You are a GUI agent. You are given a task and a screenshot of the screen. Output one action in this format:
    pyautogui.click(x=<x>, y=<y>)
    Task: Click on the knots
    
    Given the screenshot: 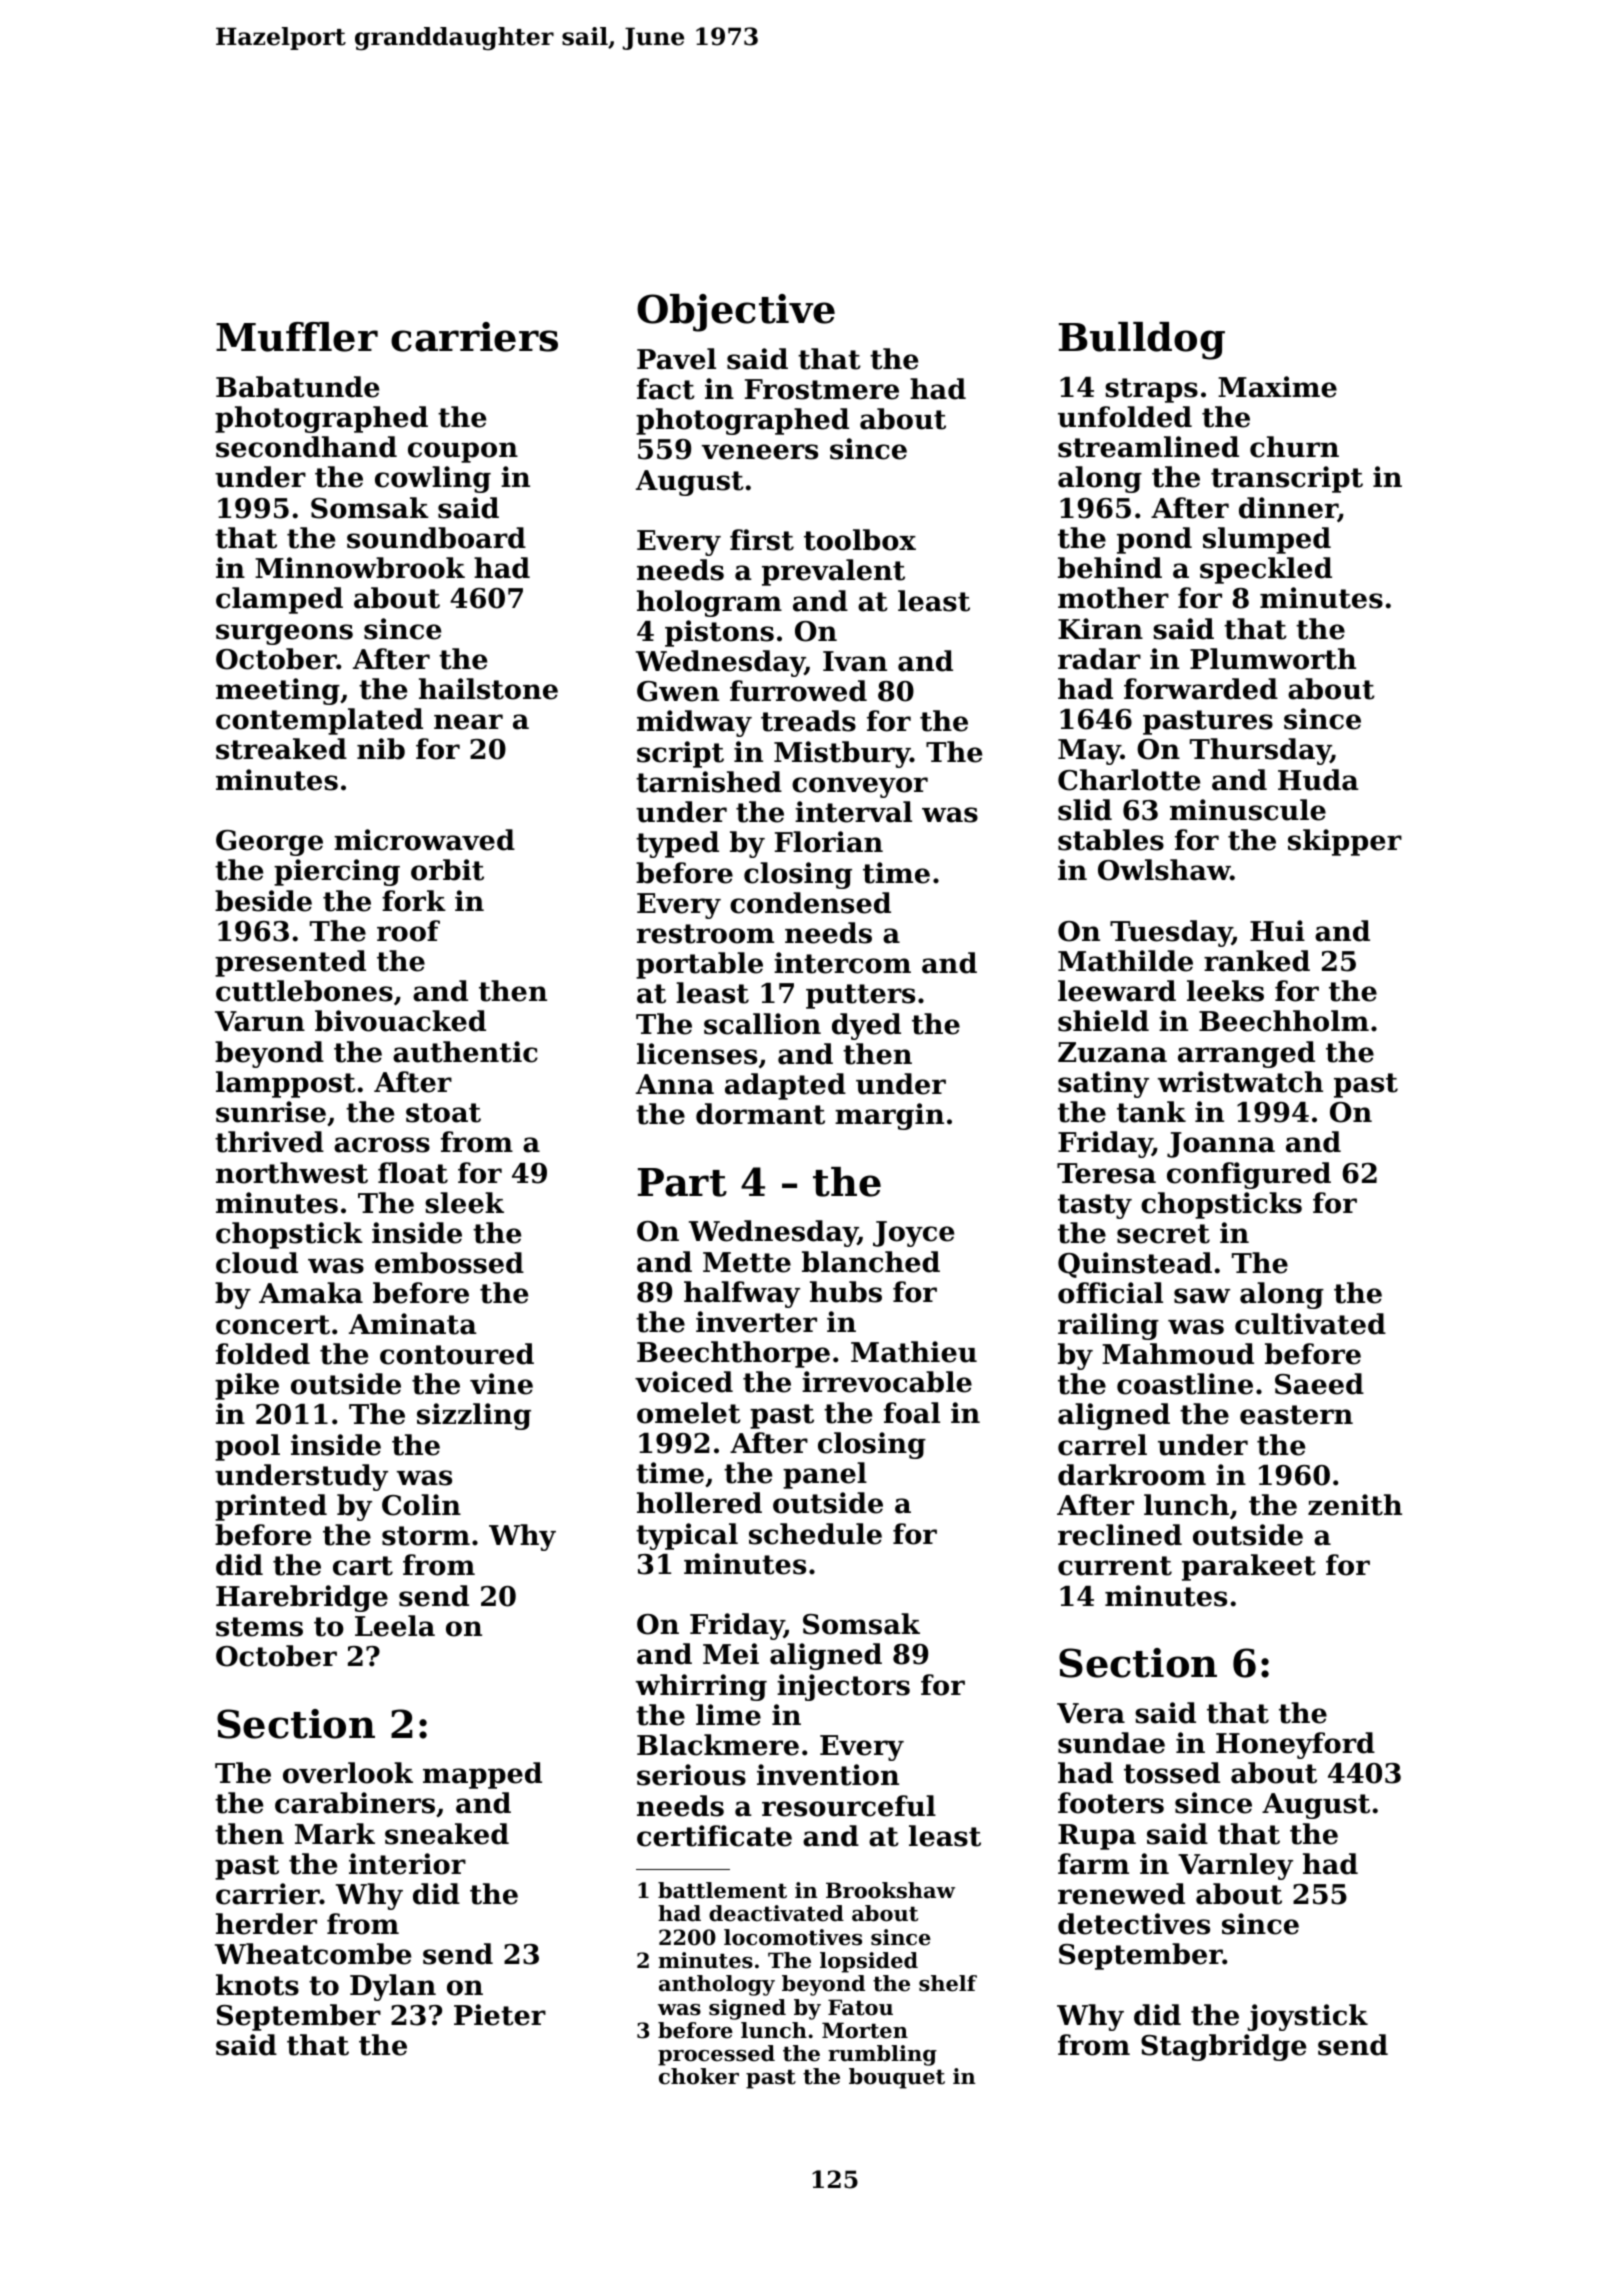 What is the action you would take?
    pyautogui.click(x=257, y=1985)
